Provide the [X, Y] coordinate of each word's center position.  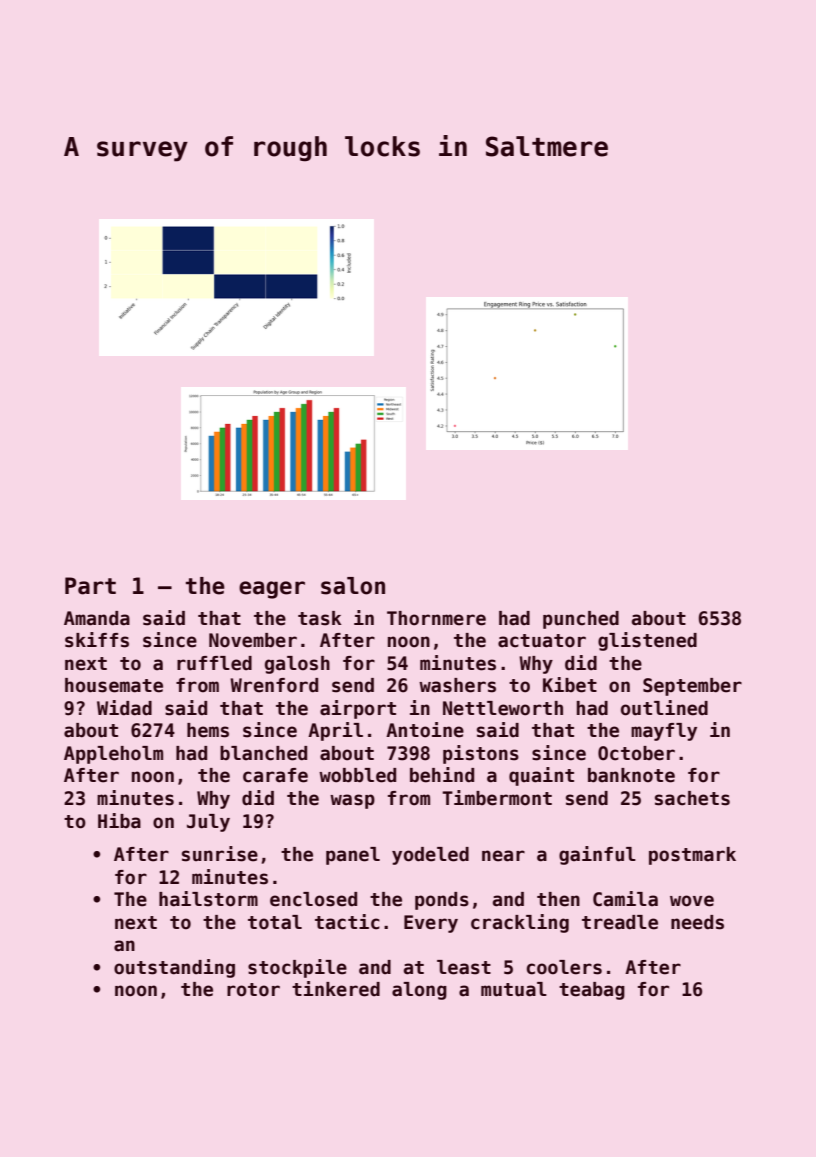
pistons [481, 754]
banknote [631, 775]
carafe [275, 775]
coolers [564, 967]
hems [208, 730]
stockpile [297, 968]
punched [581, 620]
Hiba [119, 821]
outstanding [174, 968]
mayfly [664, 732]
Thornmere [436, 618]
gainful [597, 855]
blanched [263, 753]
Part [90, 586]
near [503, 856]
